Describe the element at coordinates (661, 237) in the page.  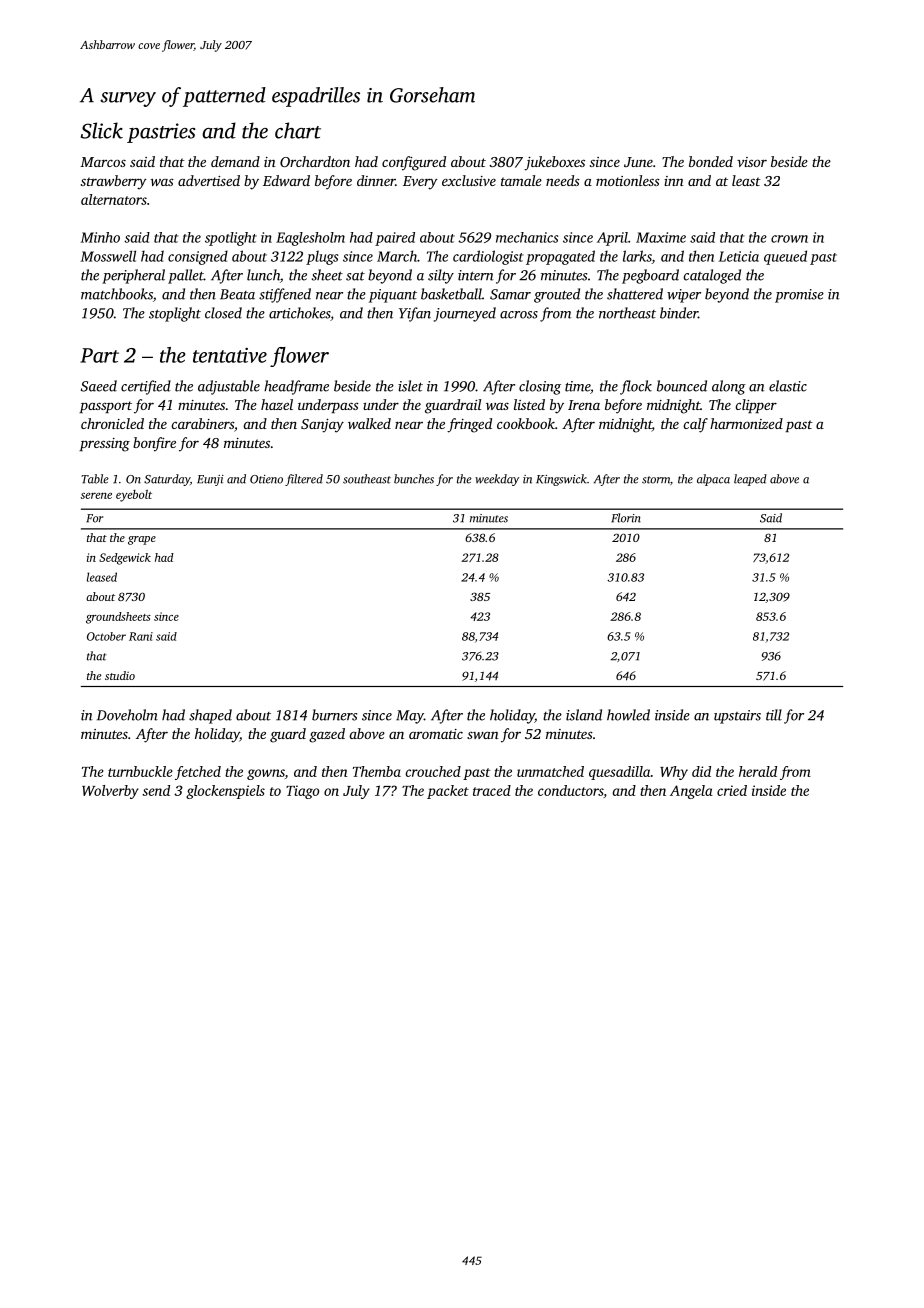
I see `Maxime` at that location.
